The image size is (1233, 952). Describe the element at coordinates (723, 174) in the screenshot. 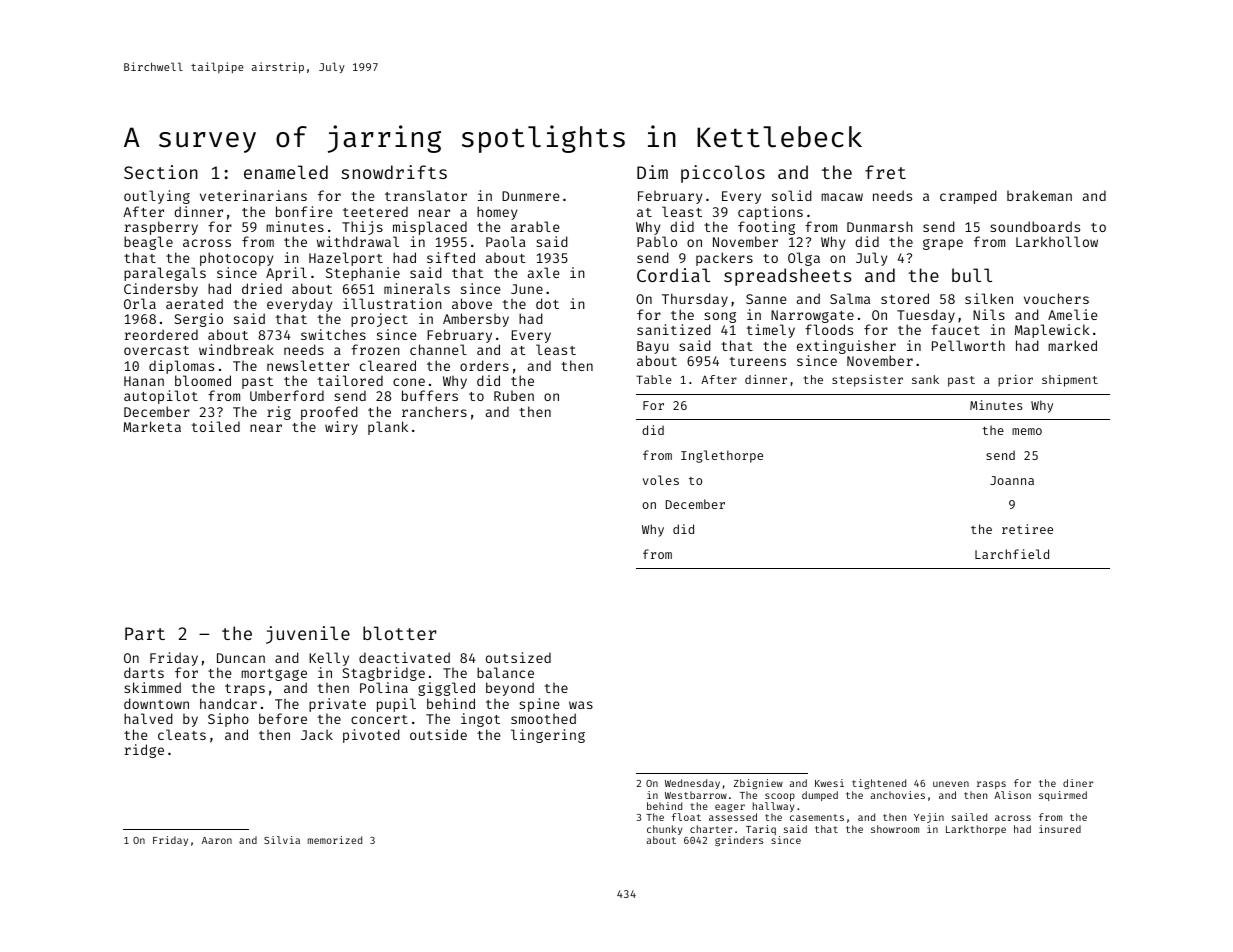

I see `piccolos` at that location.
